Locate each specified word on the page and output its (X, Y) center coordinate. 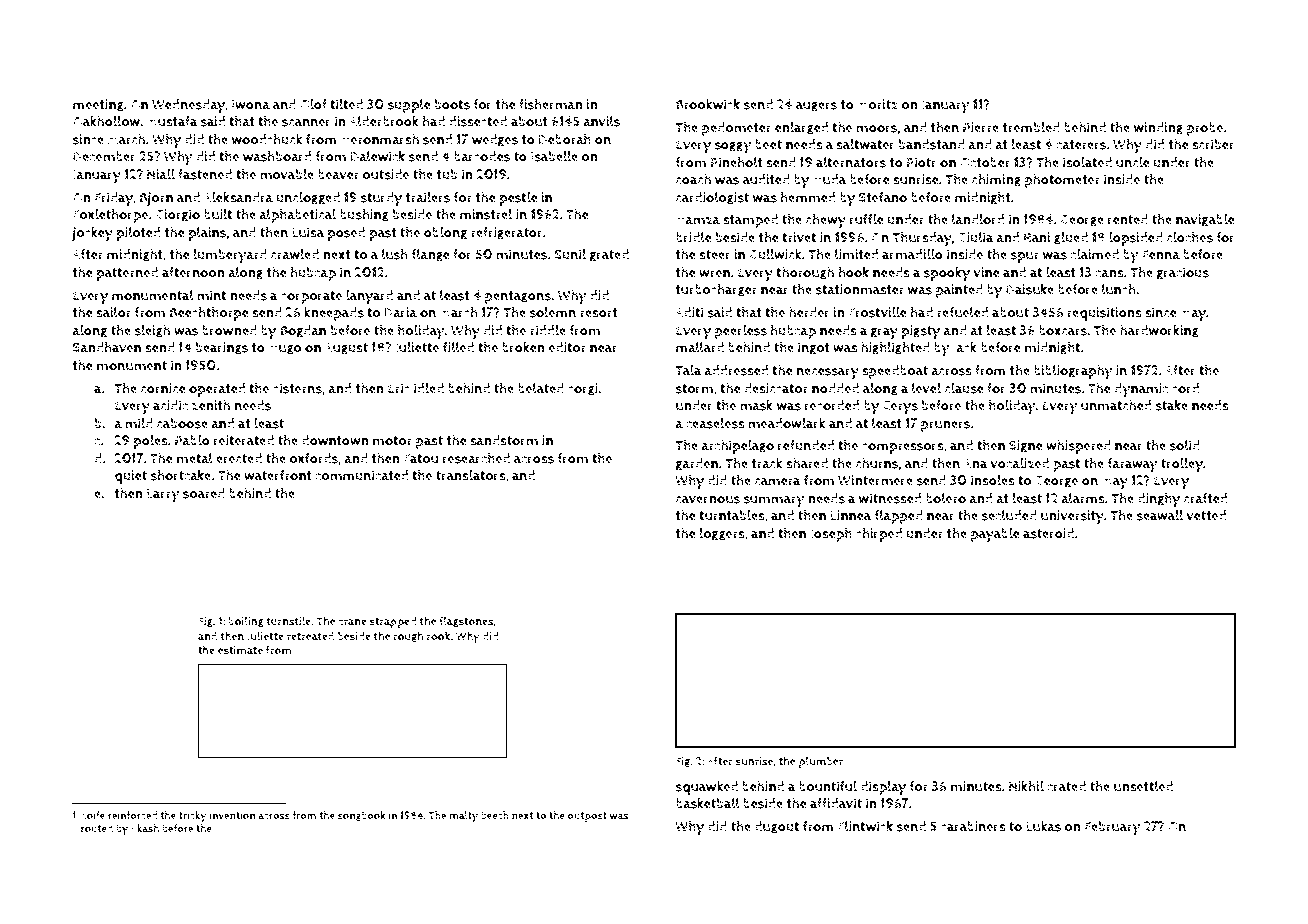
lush (395, 254)
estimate (240, 650)
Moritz (877, 104)
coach (693, 179)
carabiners (973, 826)
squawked (707, 787)
